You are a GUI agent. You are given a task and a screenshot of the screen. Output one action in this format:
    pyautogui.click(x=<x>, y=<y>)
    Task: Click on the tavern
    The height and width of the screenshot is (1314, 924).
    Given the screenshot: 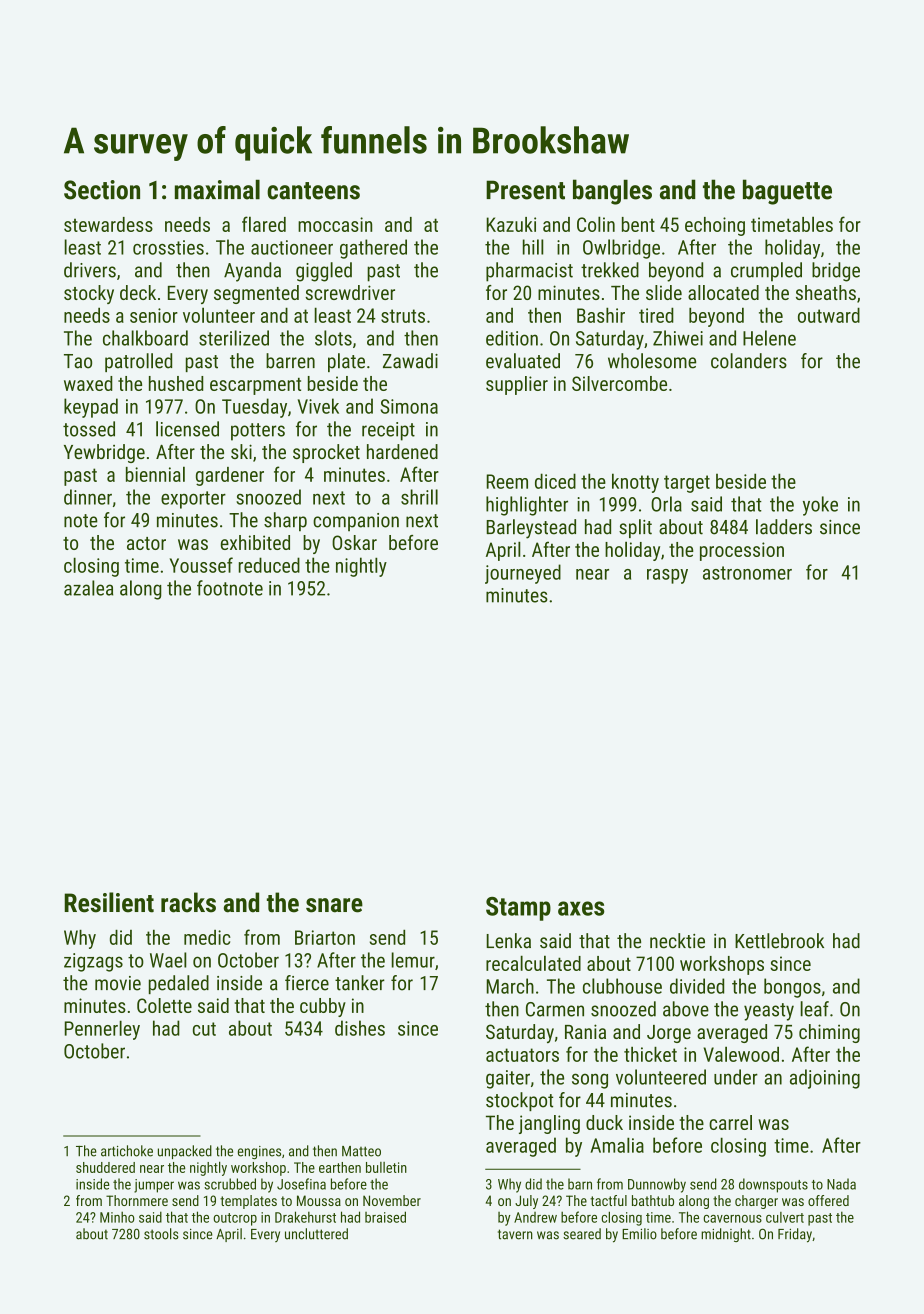 What is the action you would take?
    pyautogui.click(x=515, y=1234)
